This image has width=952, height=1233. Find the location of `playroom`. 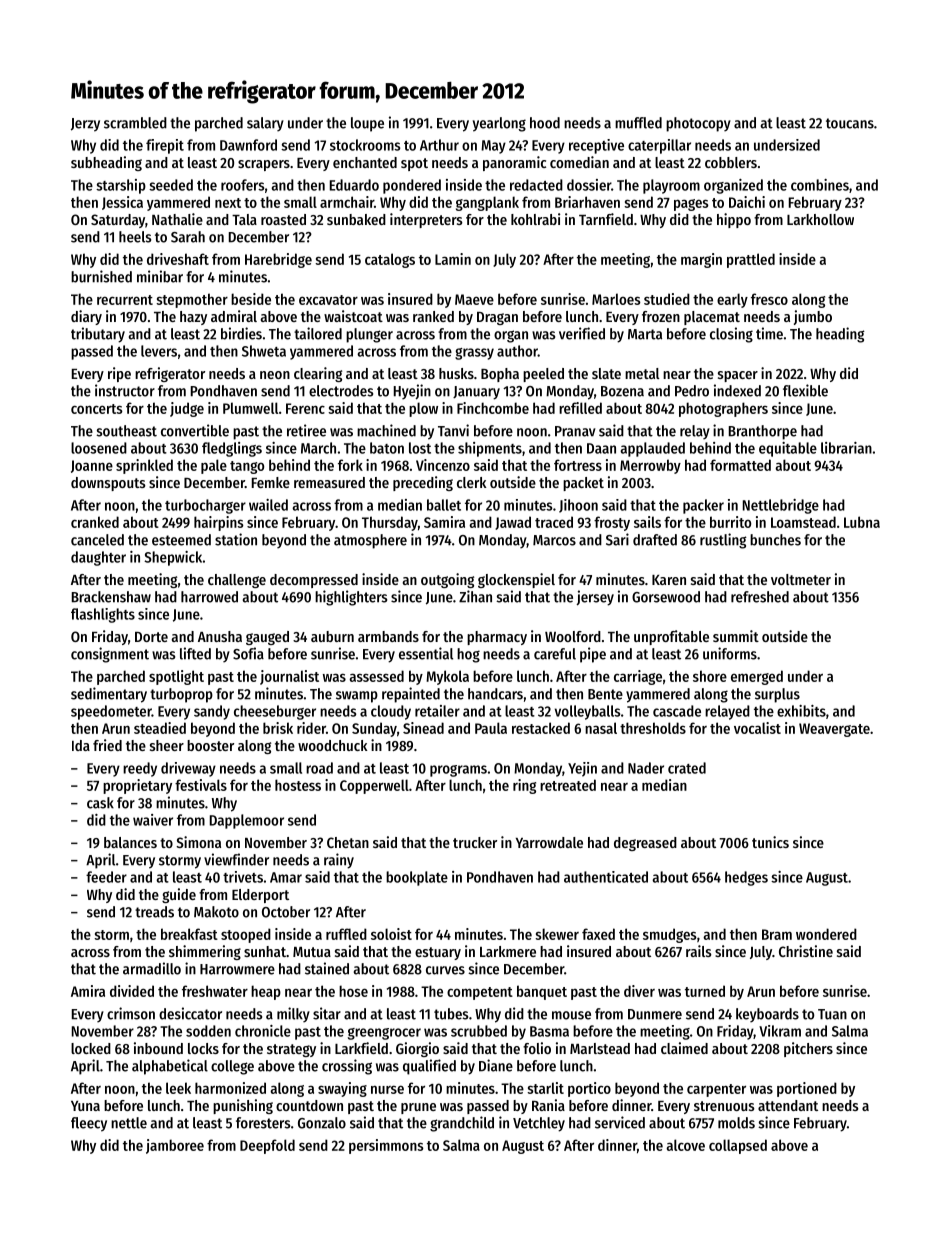

playroom is located at coordinates (671, 186).
